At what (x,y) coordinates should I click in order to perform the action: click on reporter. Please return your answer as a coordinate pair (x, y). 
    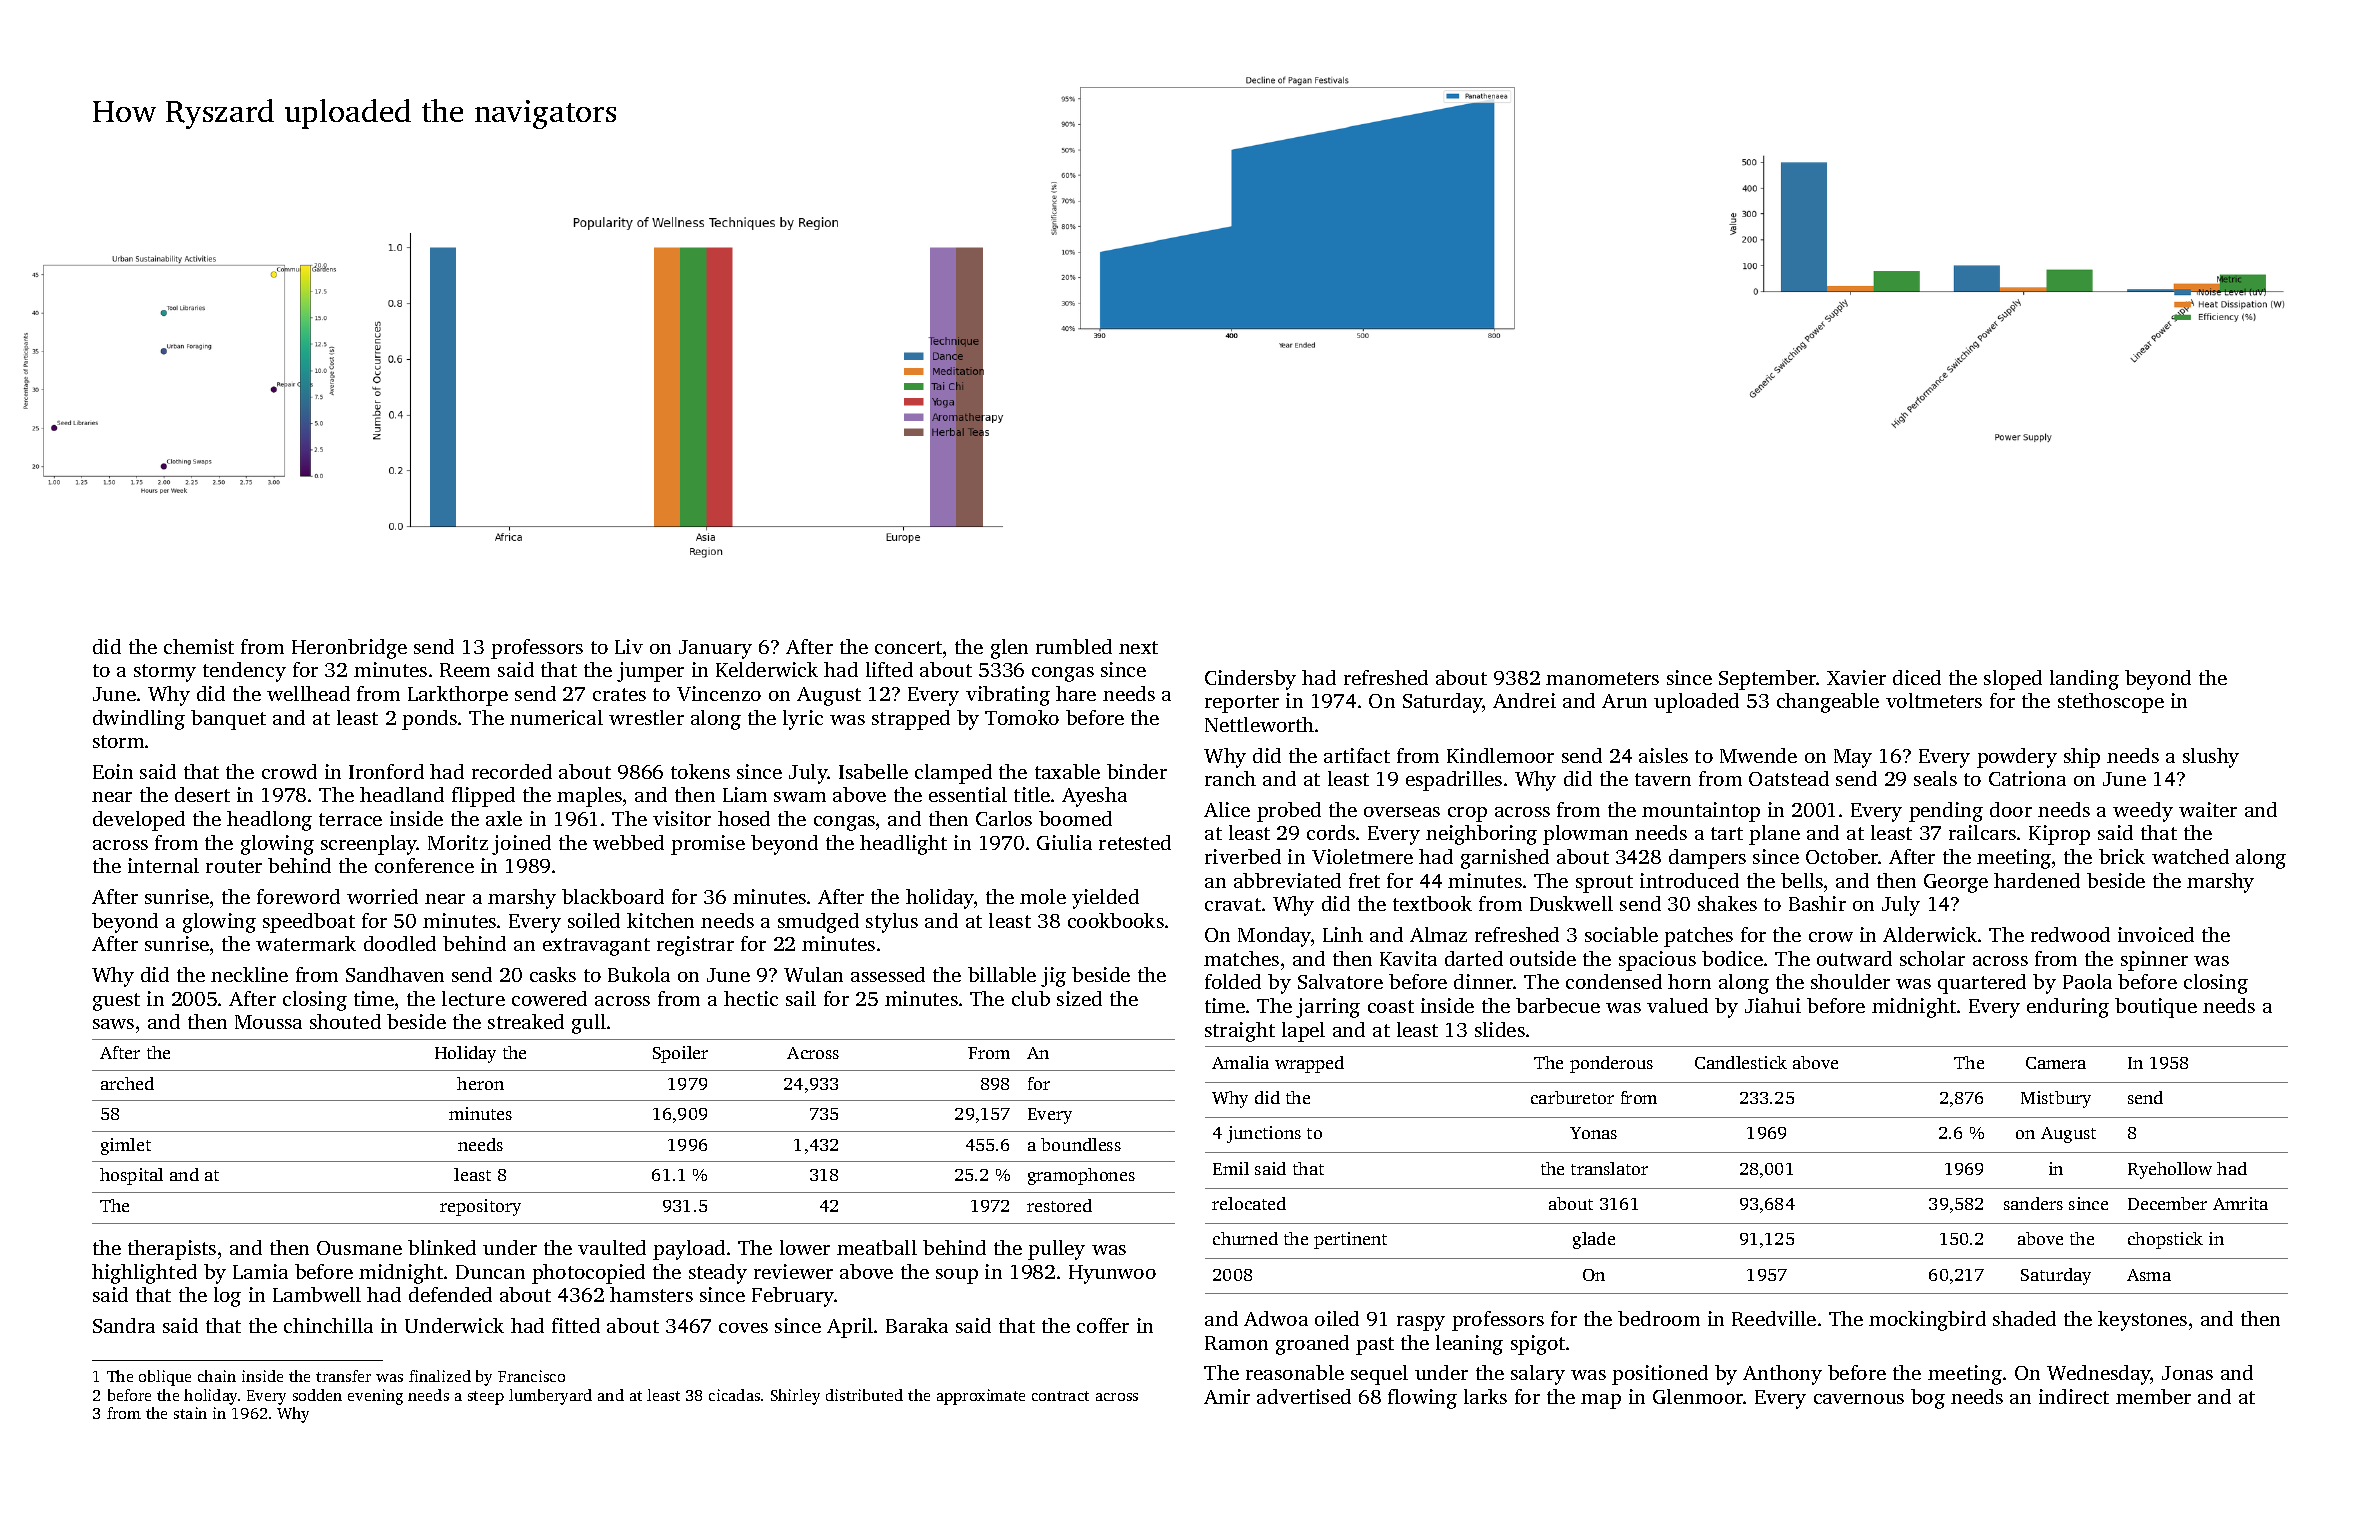
    Looking at the image, I should click on (1242, 704).
